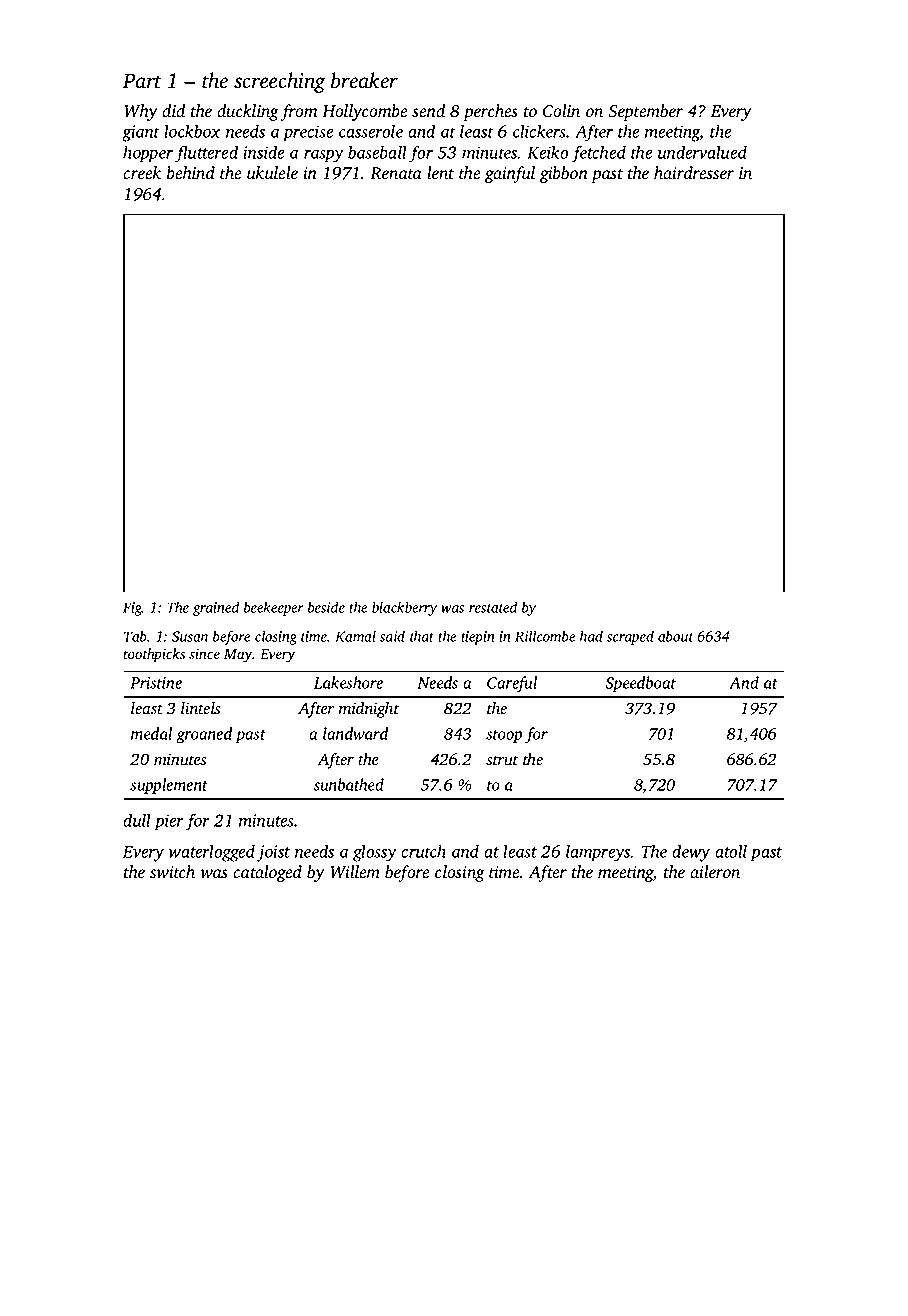  I want to click on Speedboat, so click(640, 684).
